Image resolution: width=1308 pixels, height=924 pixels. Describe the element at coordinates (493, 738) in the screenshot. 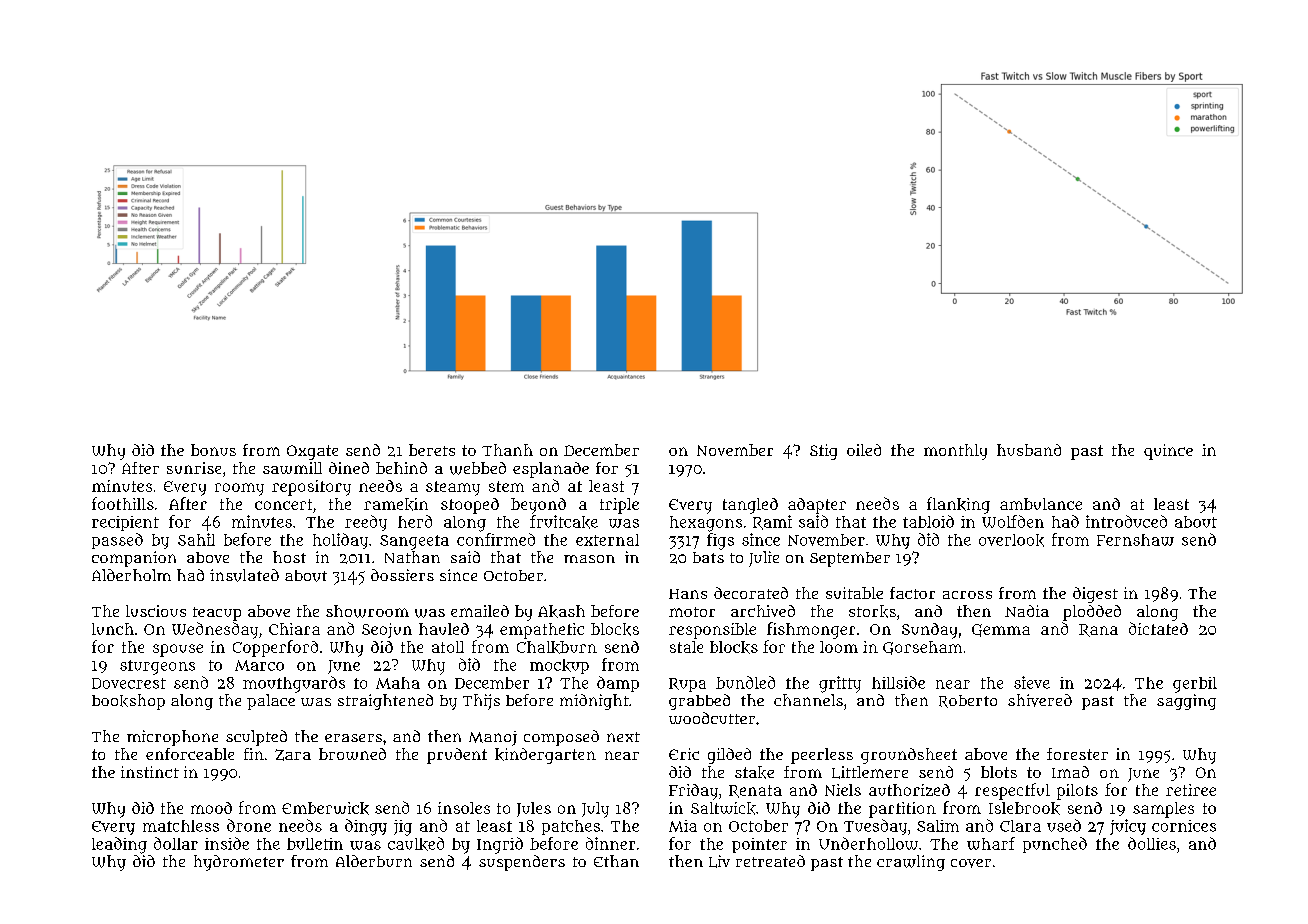

I see `Manoj` at that location.
